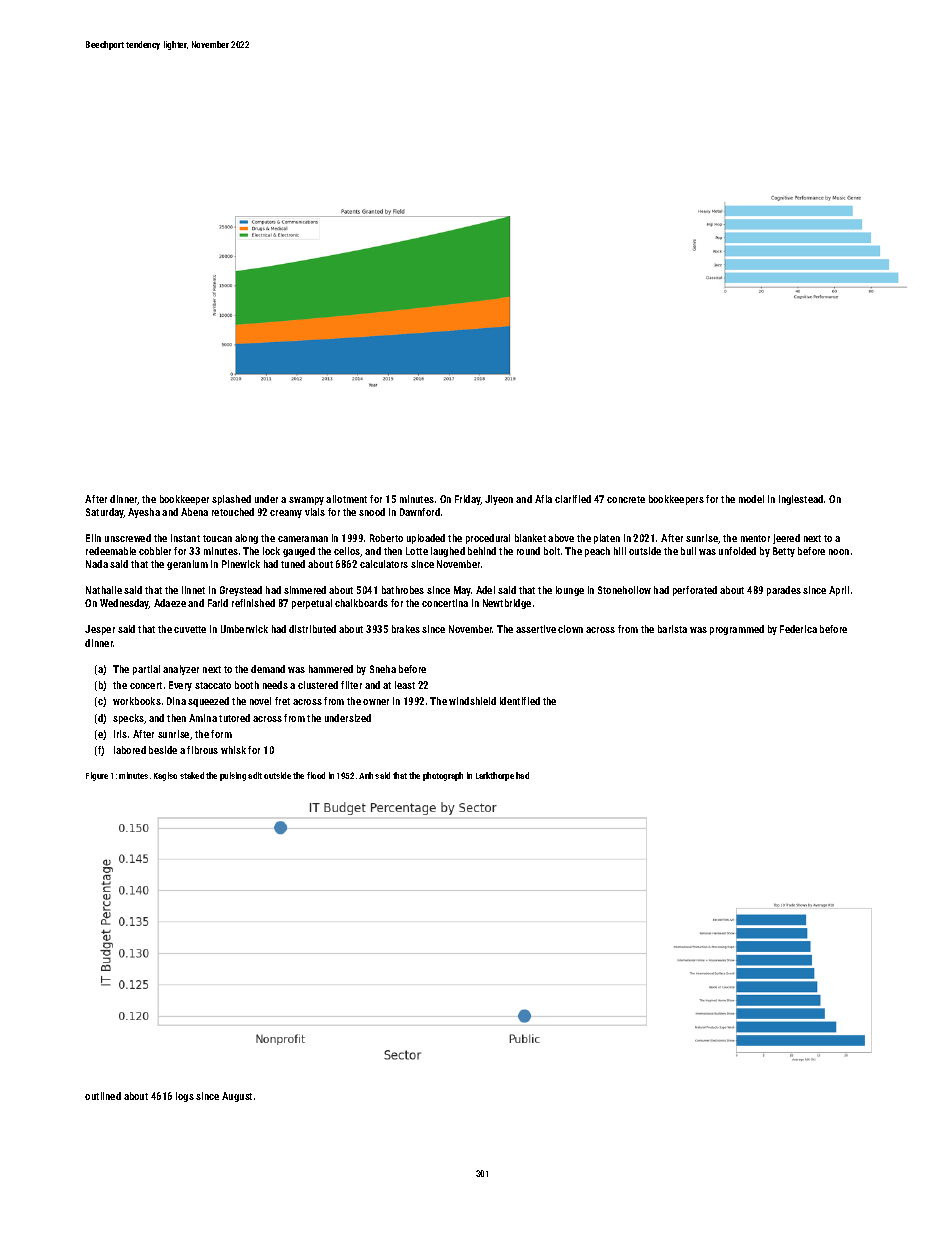 The image size is (952, 1233). I want to click on Anh, so click(366, 775).
